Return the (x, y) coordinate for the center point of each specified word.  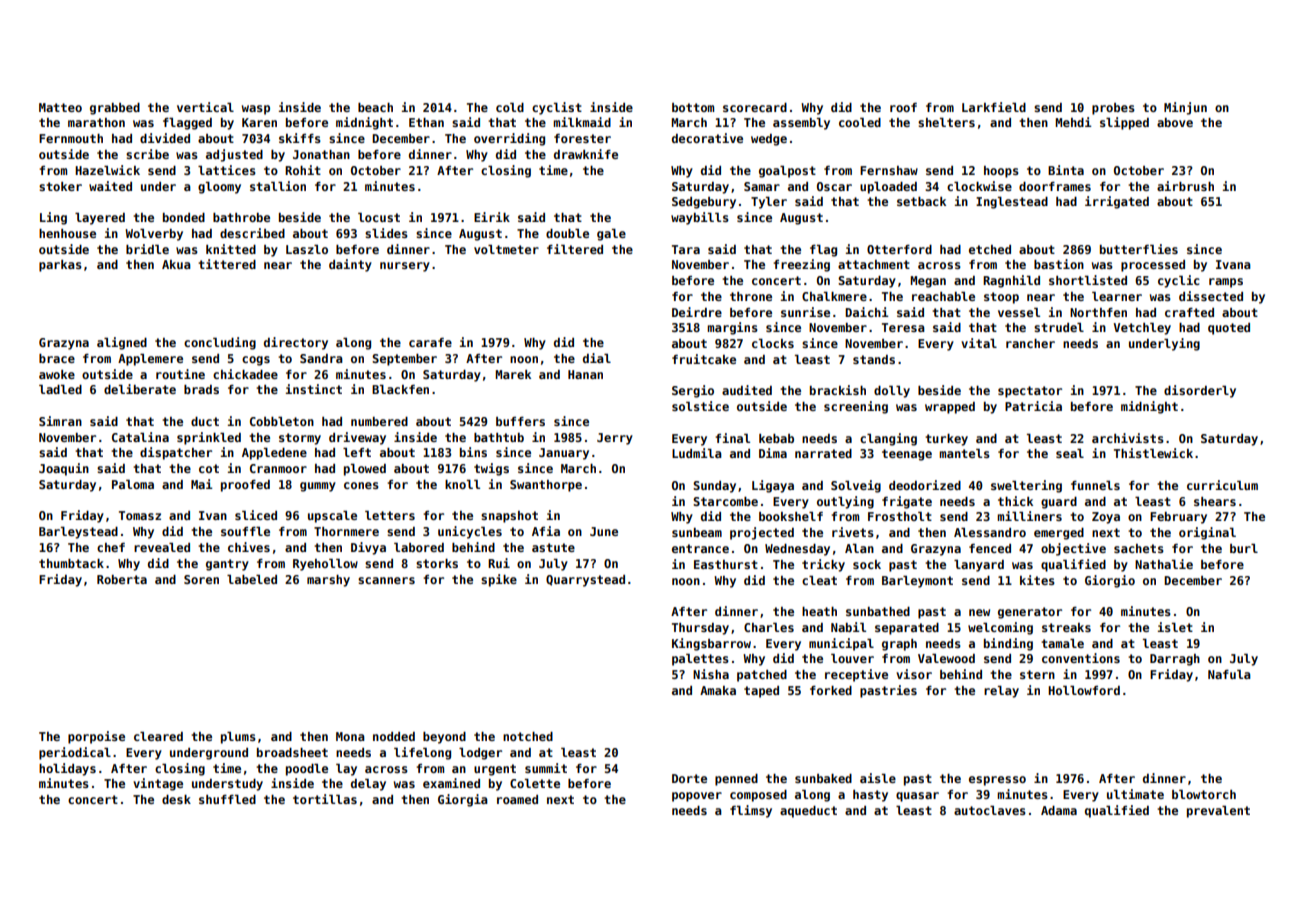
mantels (964, 453)
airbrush (1185, 186)
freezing (801, 265)
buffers (520, 421)
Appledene (274, 454)
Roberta (122, 579)
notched (528, 736)
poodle (307, 770)
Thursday (700, 629)
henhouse (67, 233)
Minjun (1185, 108)
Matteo (60, 107)
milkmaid (582, 122)
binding (1008, 644)
